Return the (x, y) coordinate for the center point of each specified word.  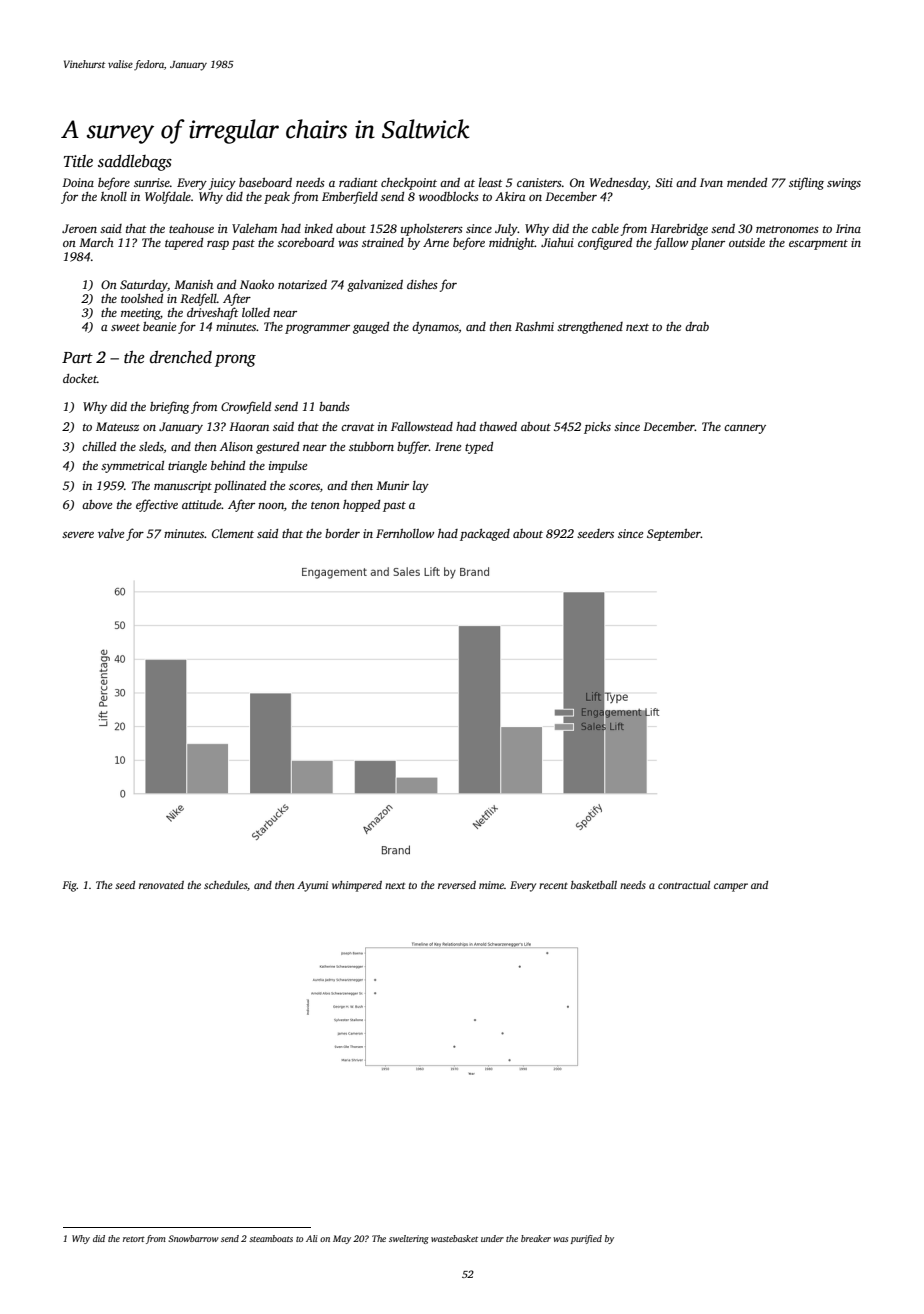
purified (586, 1239)
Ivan (711, 182)
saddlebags (135, 163)
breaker (536, 1238)
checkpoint (409, 184)
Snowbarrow (193, 1238)
